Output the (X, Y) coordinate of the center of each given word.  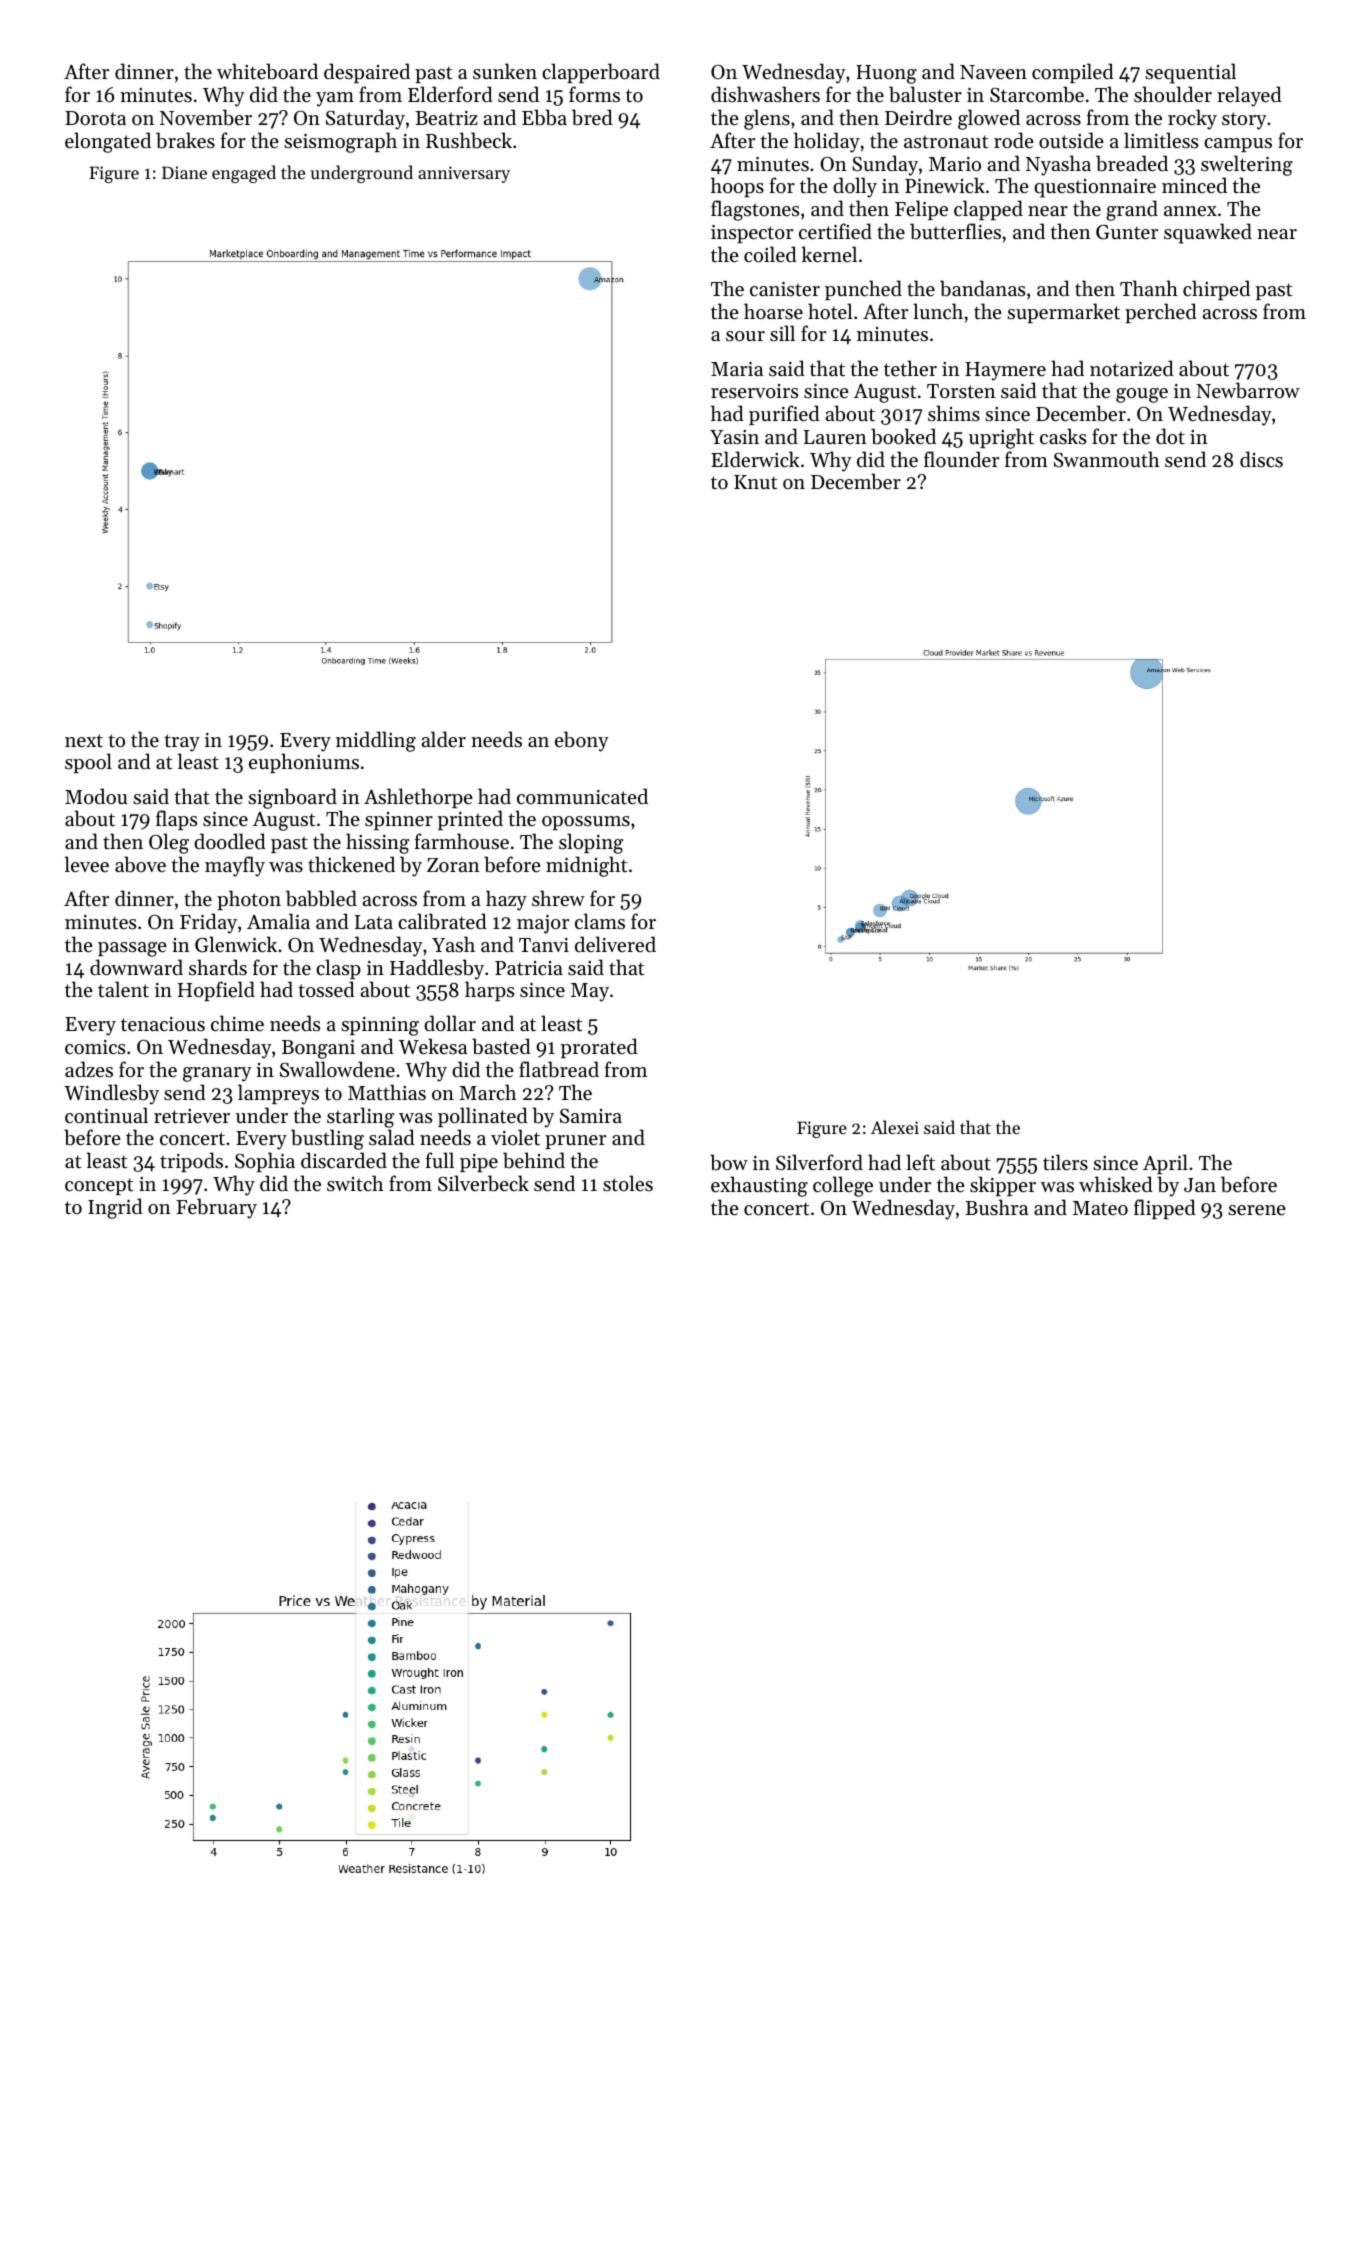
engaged (244, 174)
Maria (737, 369)
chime (237, 1023)
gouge (1142, 395)
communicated (582, 796)
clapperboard (601, 73)
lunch (938, 311)
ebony (582, 741)
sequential (1190, 73)
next (84, 741)
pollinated (483, 1117)
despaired (367, 73)
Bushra (996, 1207)
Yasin (734, 437)
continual (106, 1115)
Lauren (835, 437)
